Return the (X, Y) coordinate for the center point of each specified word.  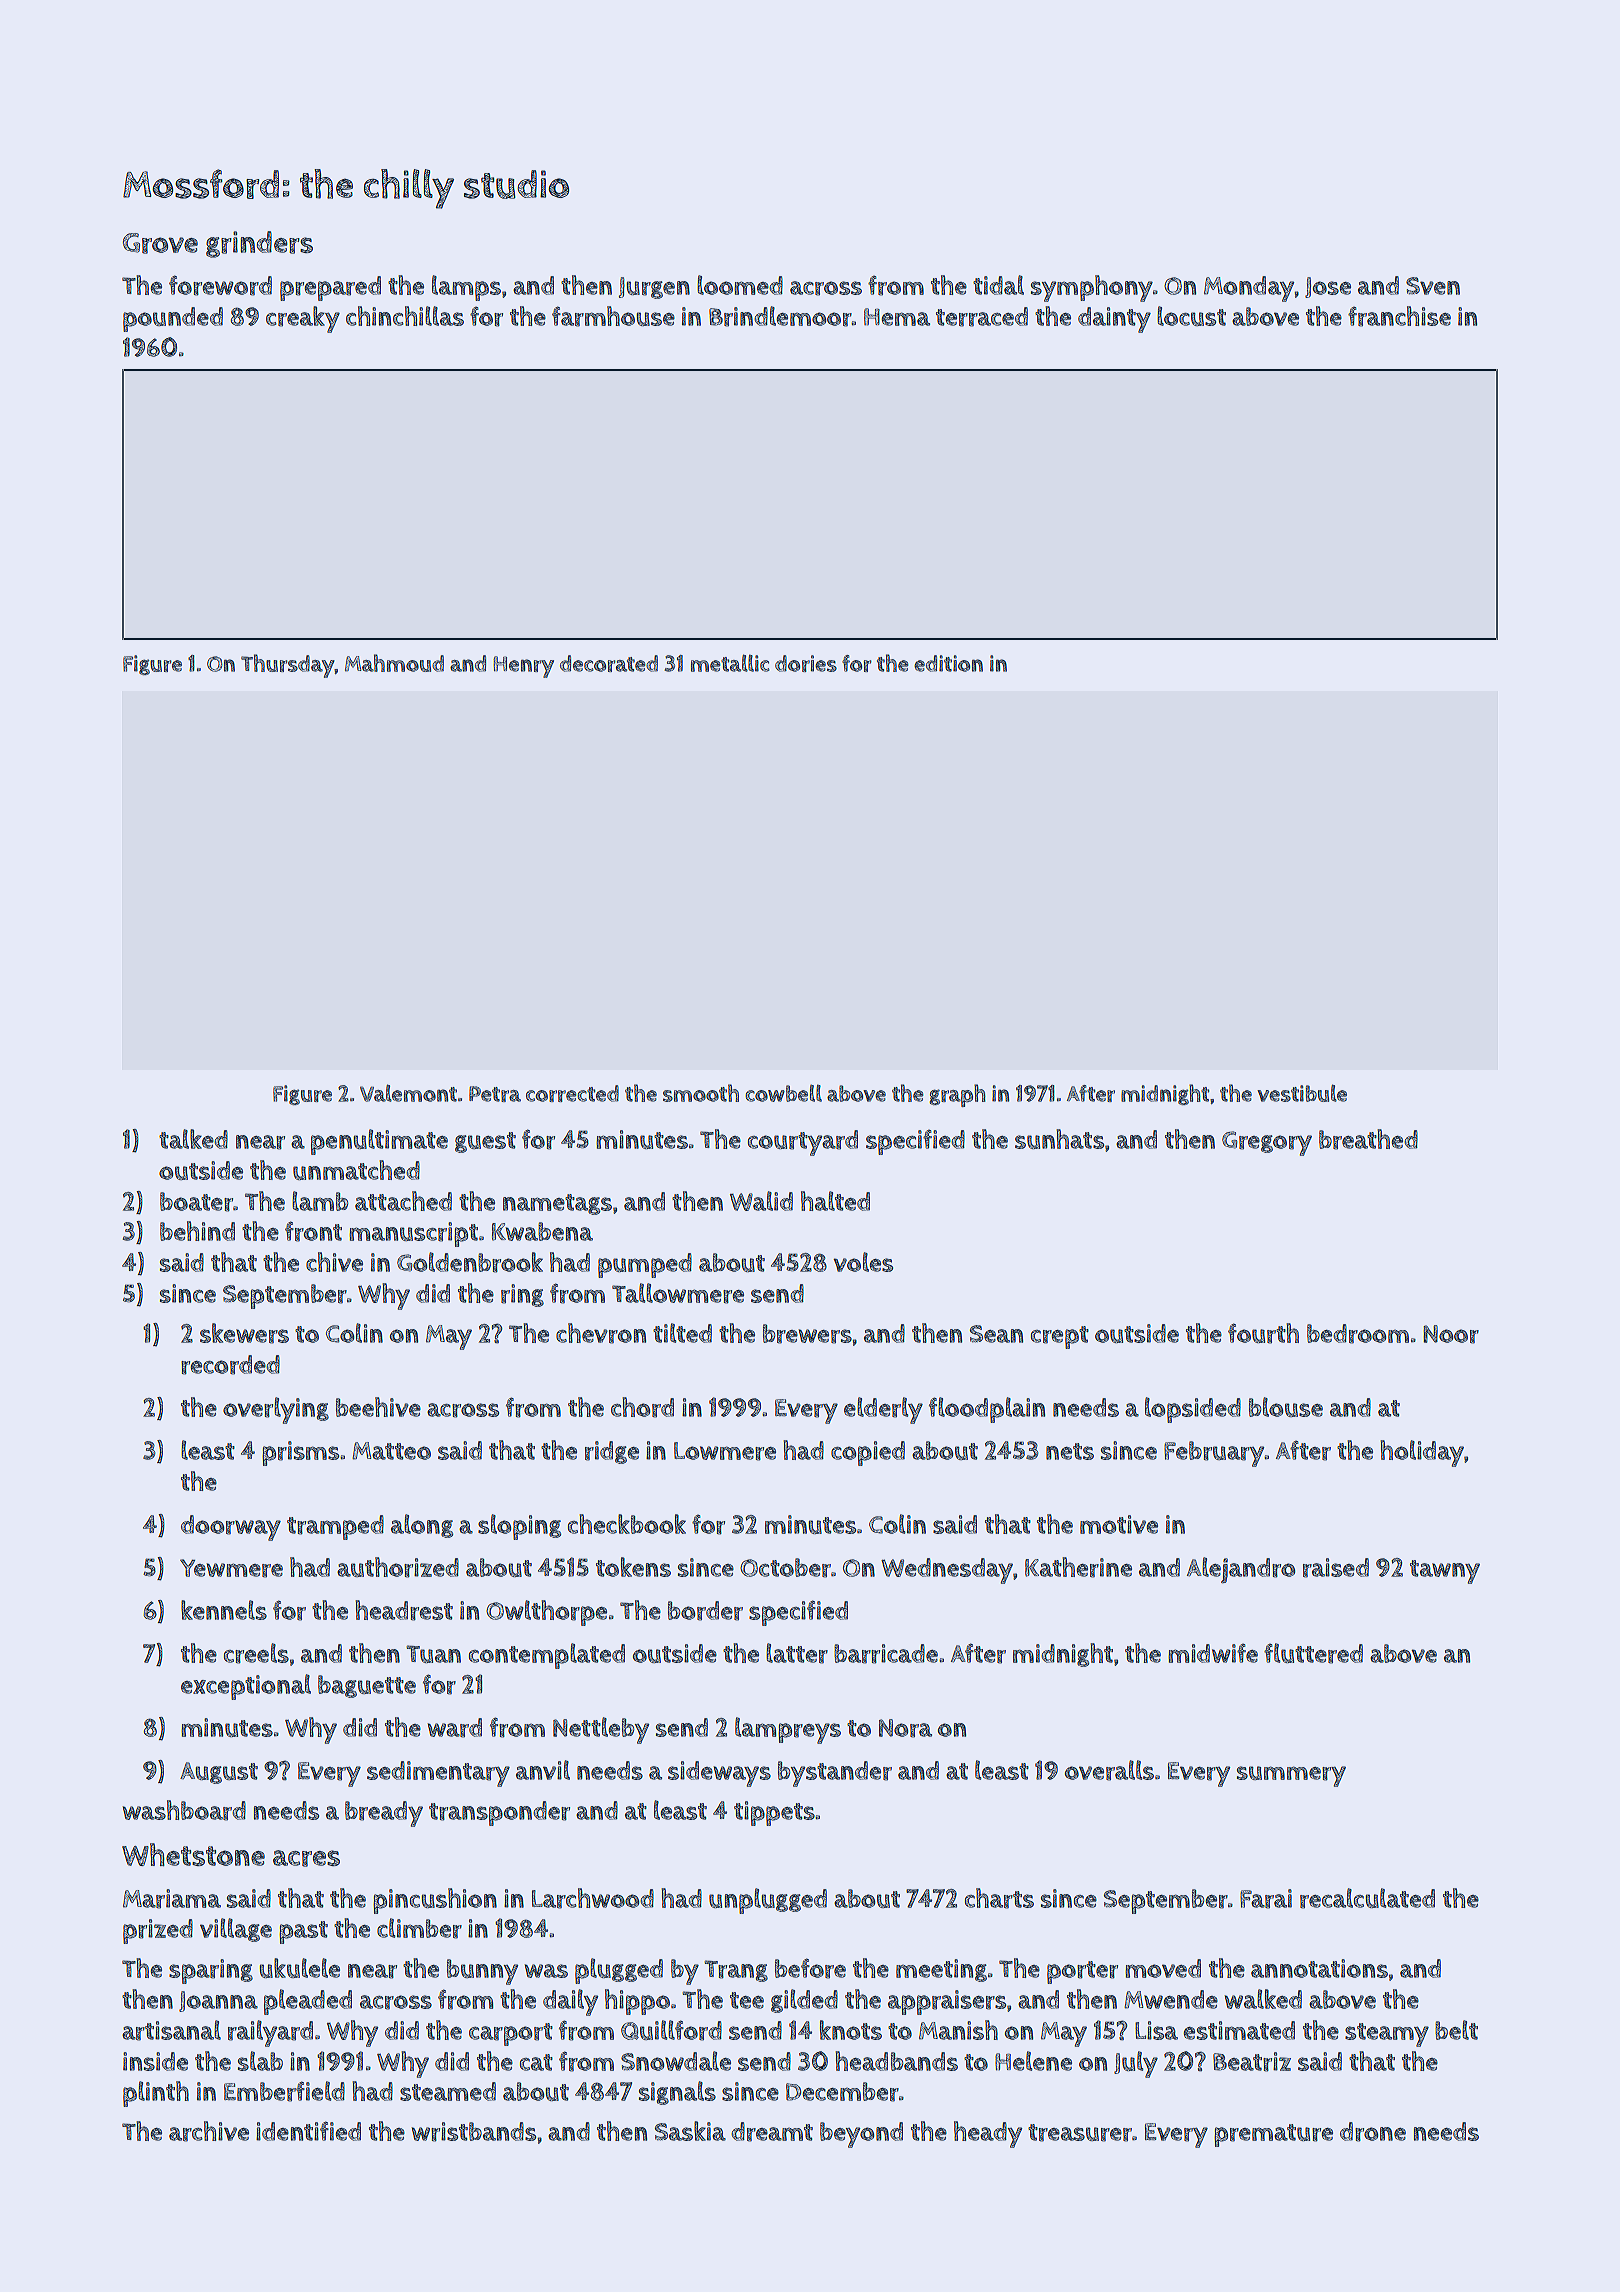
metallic (730, 663)
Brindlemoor (780, 316)
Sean (996, 1334)
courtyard (803, 1143)
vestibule (1302, 1093)
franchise (1399, 316)
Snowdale (676, 2061)
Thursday (288, 666)
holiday (1422, 1453)
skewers (244, 1333)
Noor (1451, 1334)
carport (511, 2034)
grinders (259, 244)
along (422, 1526)
